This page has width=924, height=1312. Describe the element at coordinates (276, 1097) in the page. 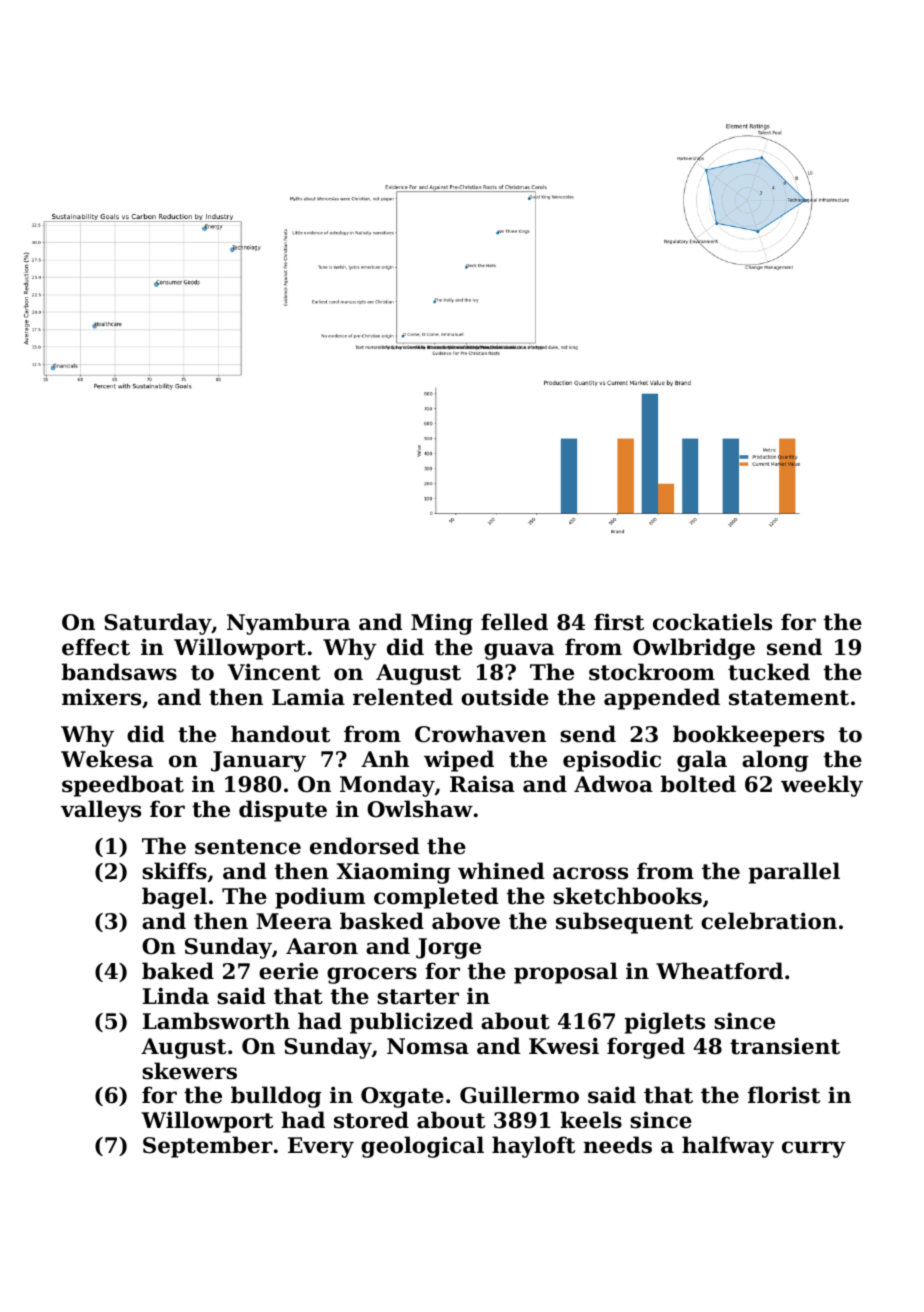

I see `bulldog` at that location.
